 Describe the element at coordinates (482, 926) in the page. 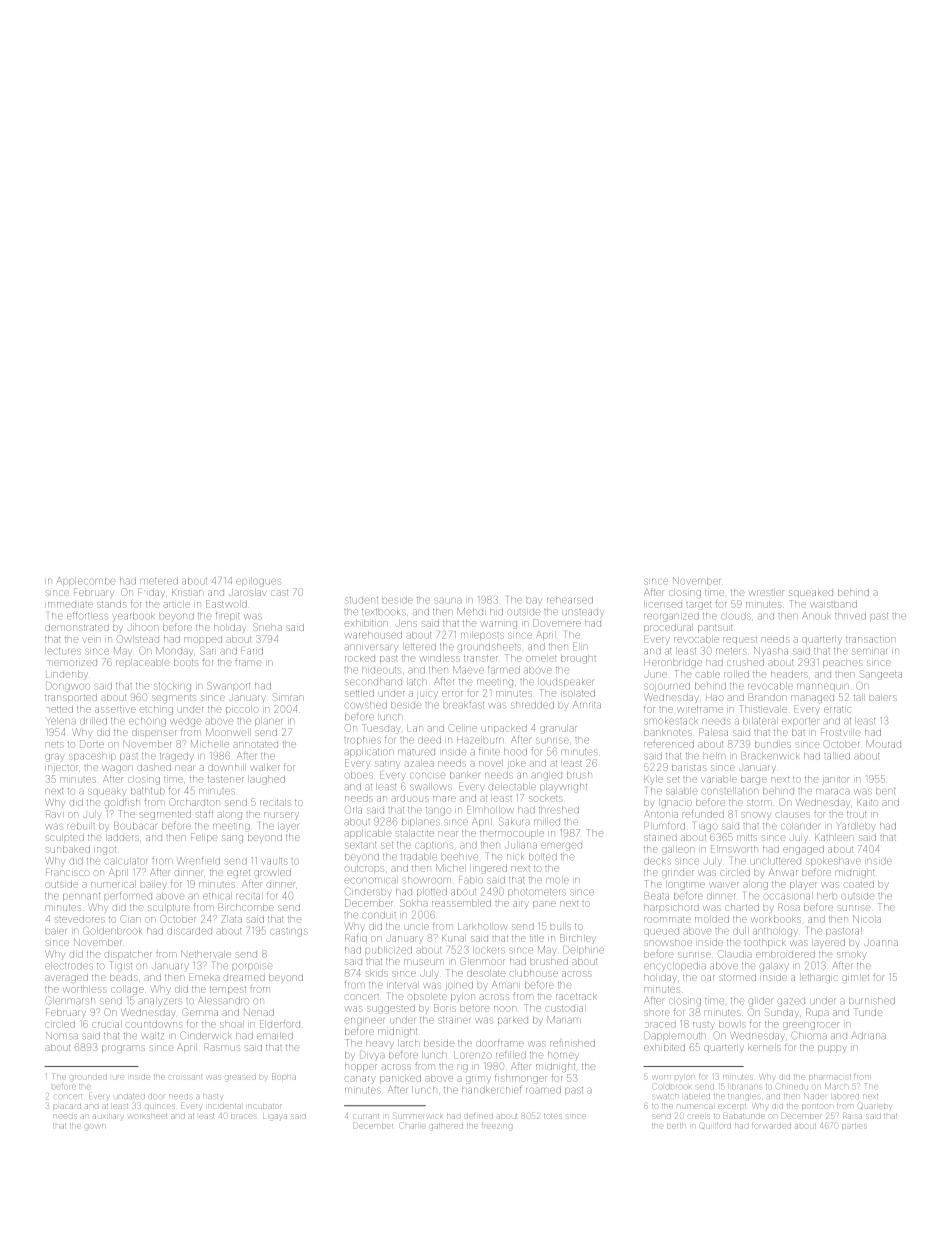

I see `Larkhollow` at that location.
